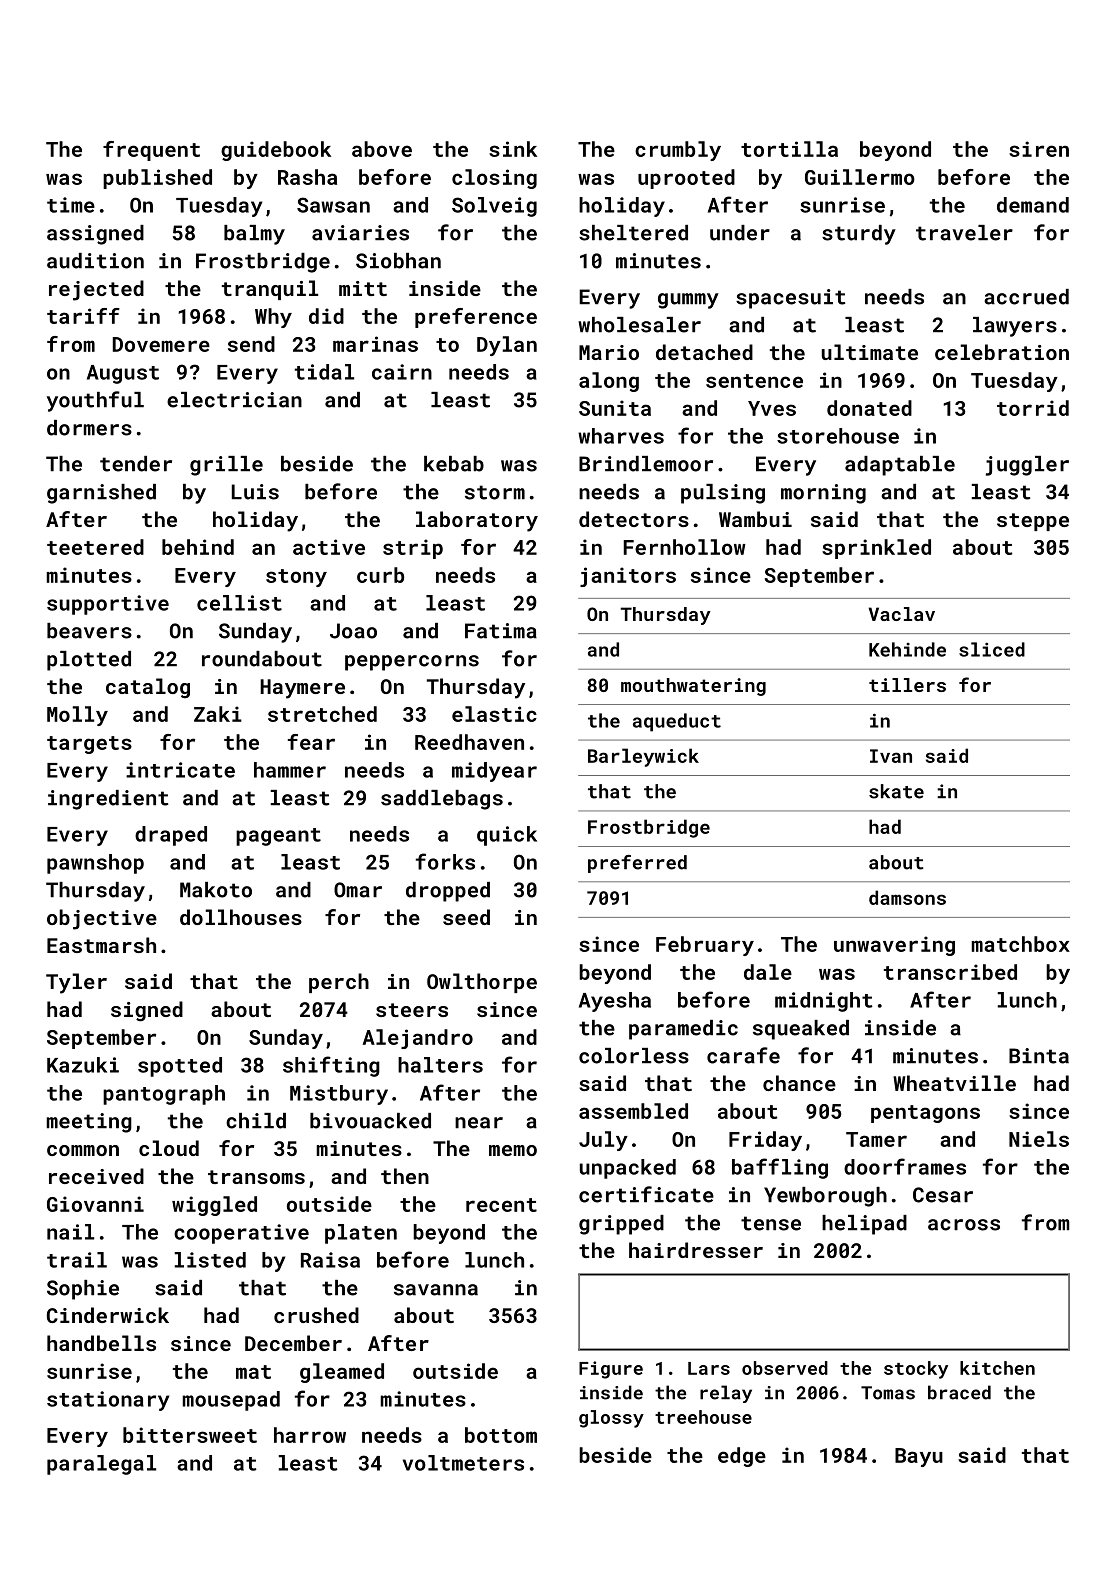 The image size is (1116, 1578). Describe the element at coordinates (513, 1150) in the image. I see `memo` at that location.
